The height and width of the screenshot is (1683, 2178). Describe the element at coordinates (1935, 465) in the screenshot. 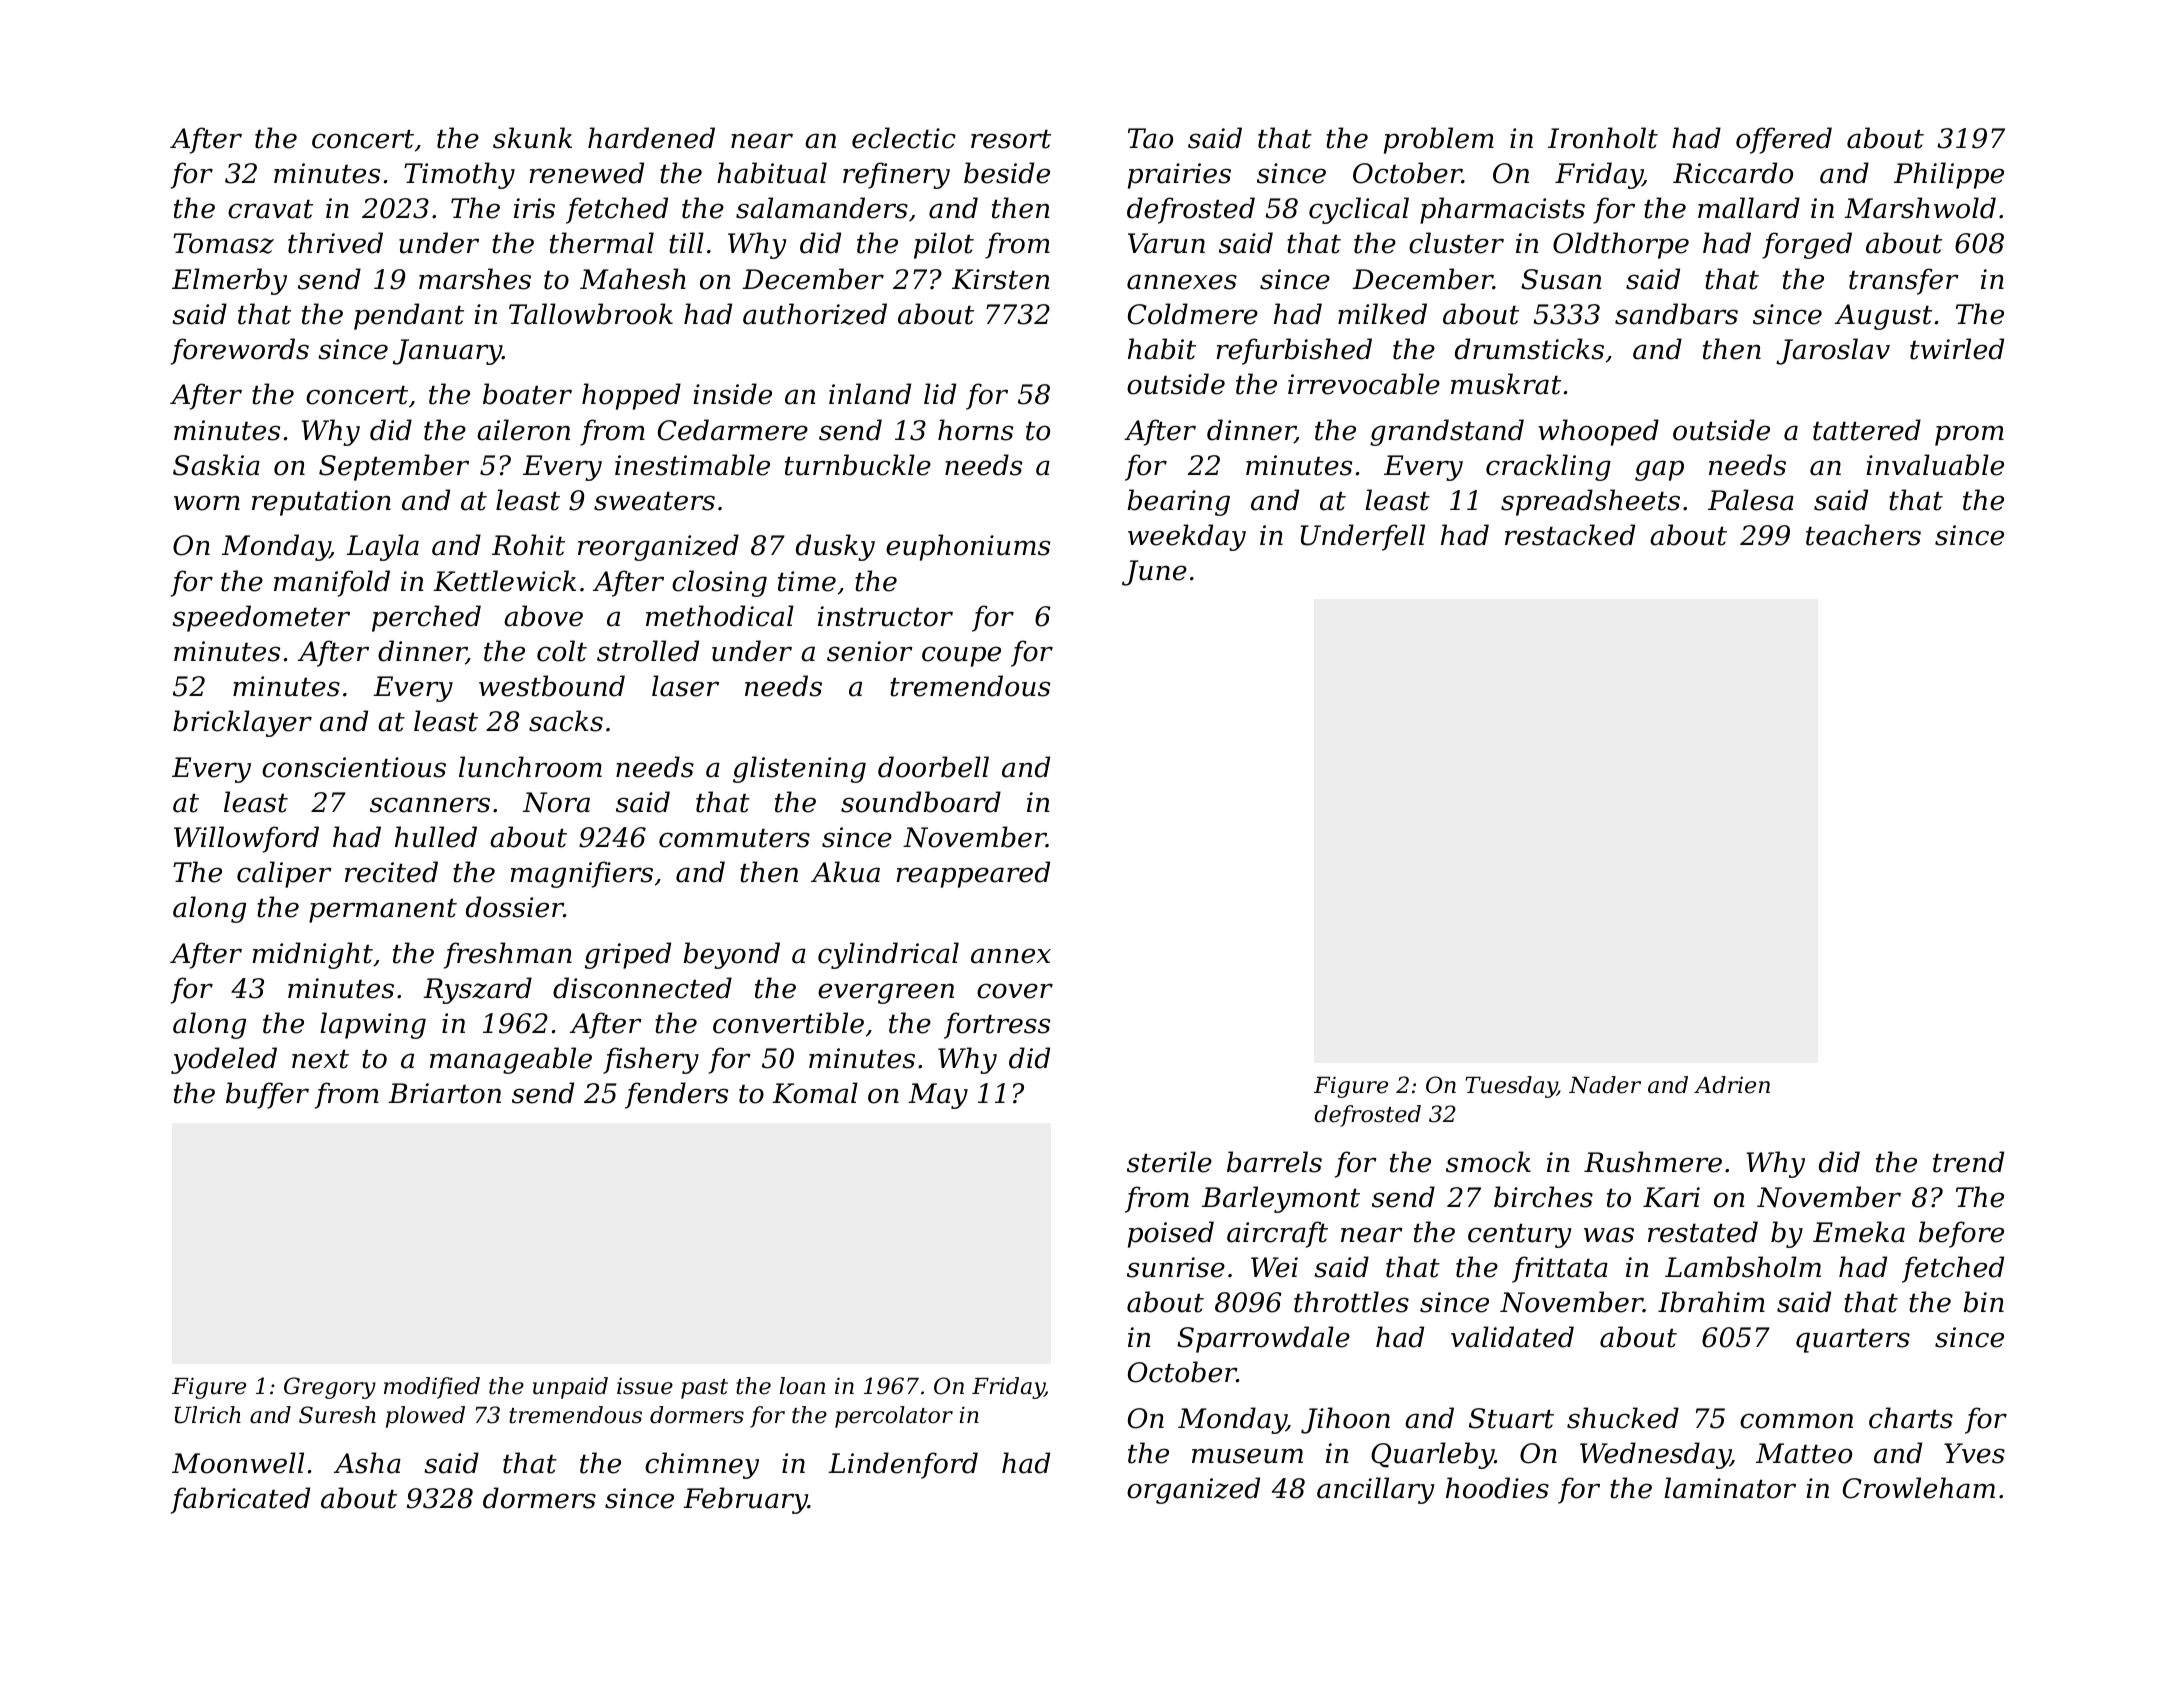

I see `invaluable` at that location.
